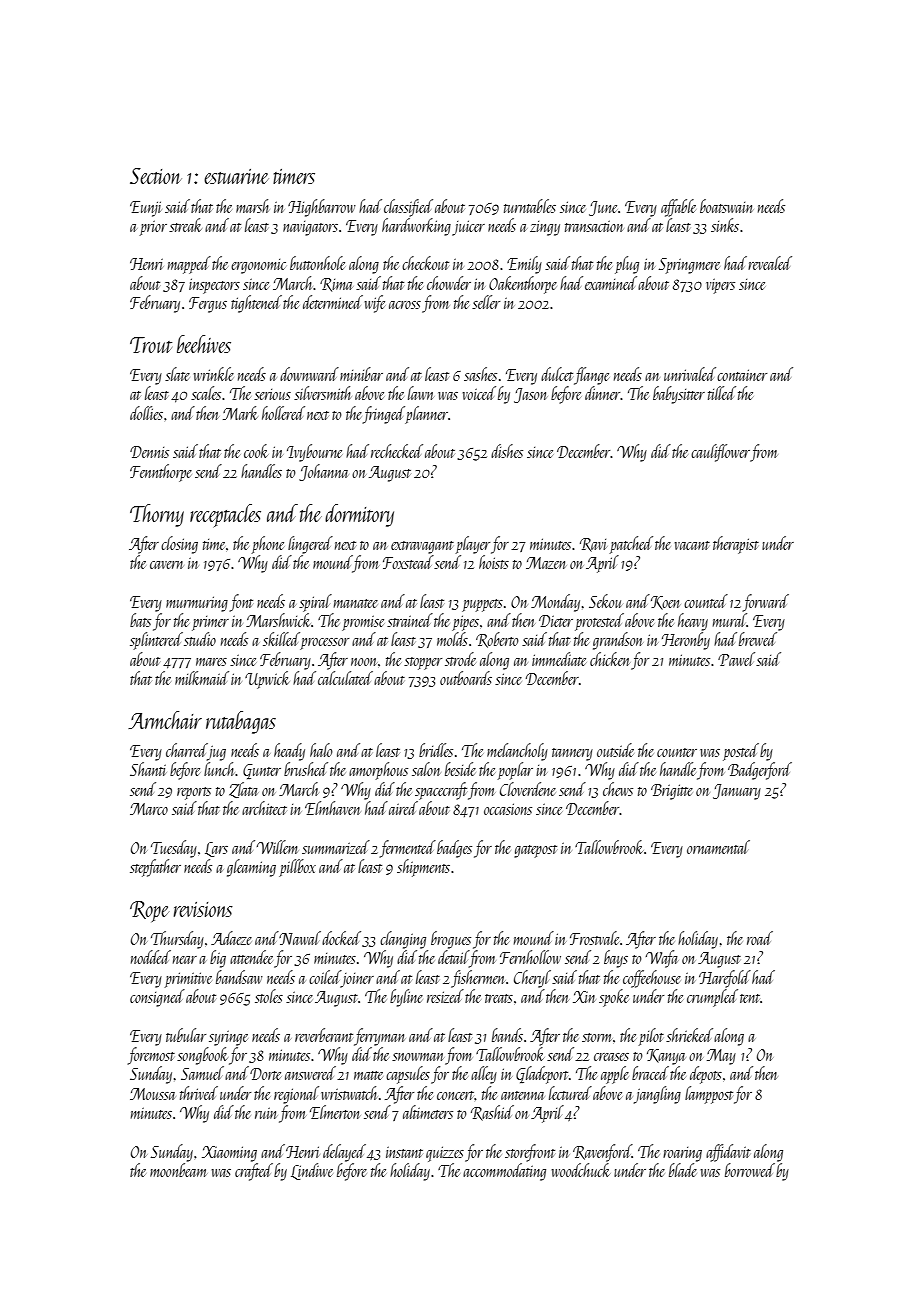 The height and width of the image is (1311, 924). I want to click on crafted, so click(254, 1172).
